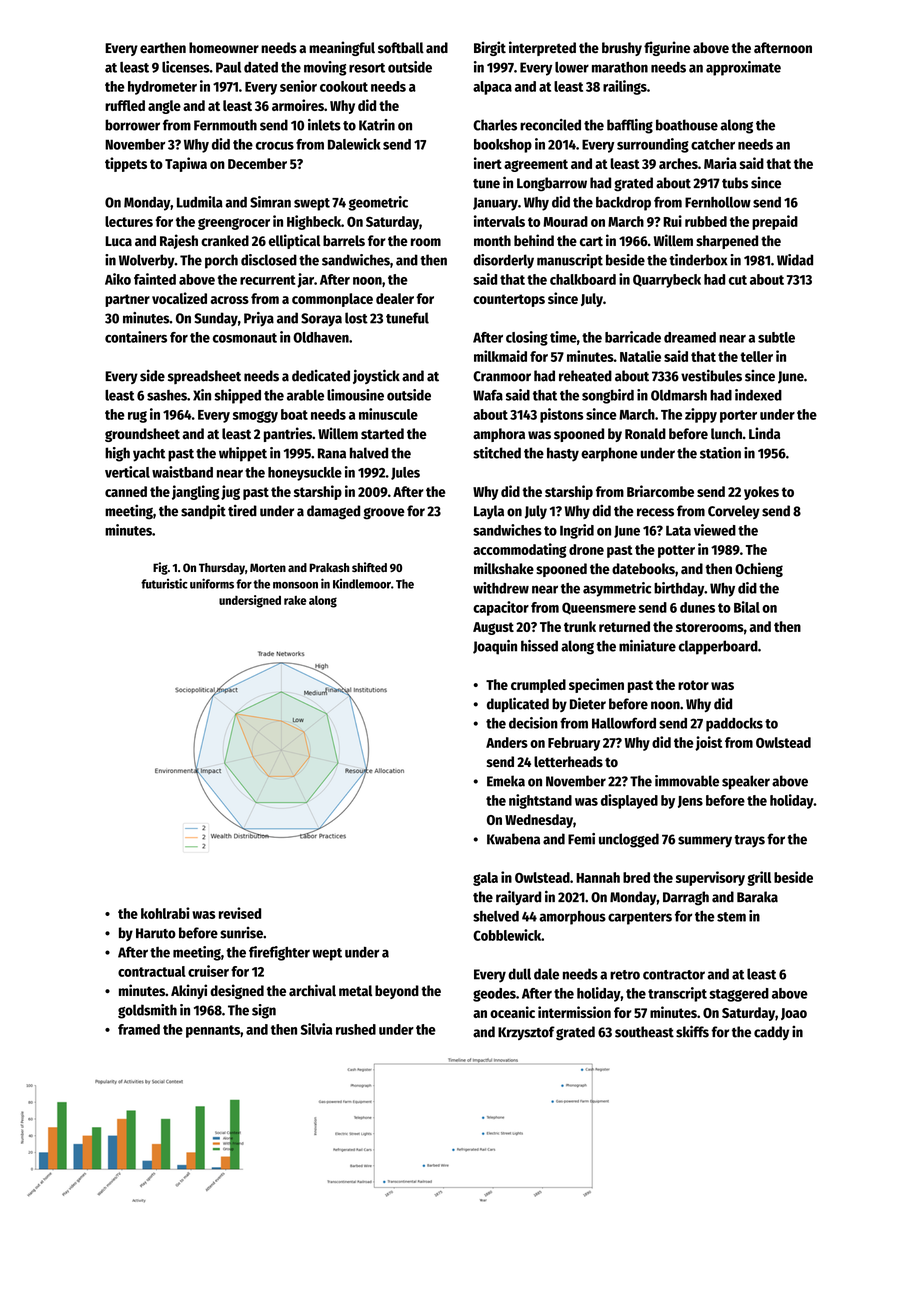  I want to click on Paul, so click(228, 67).
